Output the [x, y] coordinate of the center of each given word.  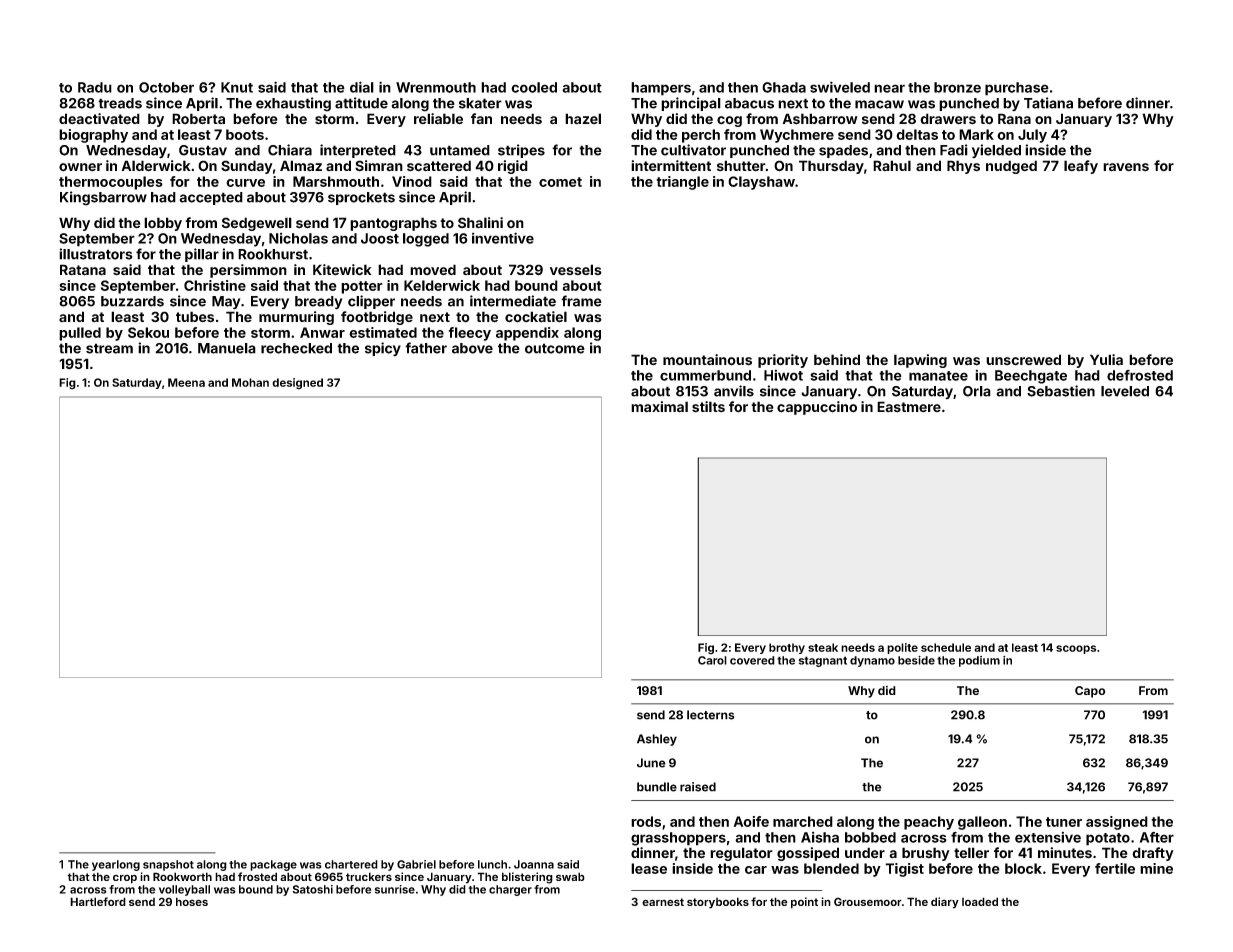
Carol [712, 660]
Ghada [784, 87]
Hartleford [98, 901]
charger [510, 890]
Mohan [250, 382]
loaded [980, 901]
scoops [1076, 649]
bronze [957, 87]
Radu [95, 87]
